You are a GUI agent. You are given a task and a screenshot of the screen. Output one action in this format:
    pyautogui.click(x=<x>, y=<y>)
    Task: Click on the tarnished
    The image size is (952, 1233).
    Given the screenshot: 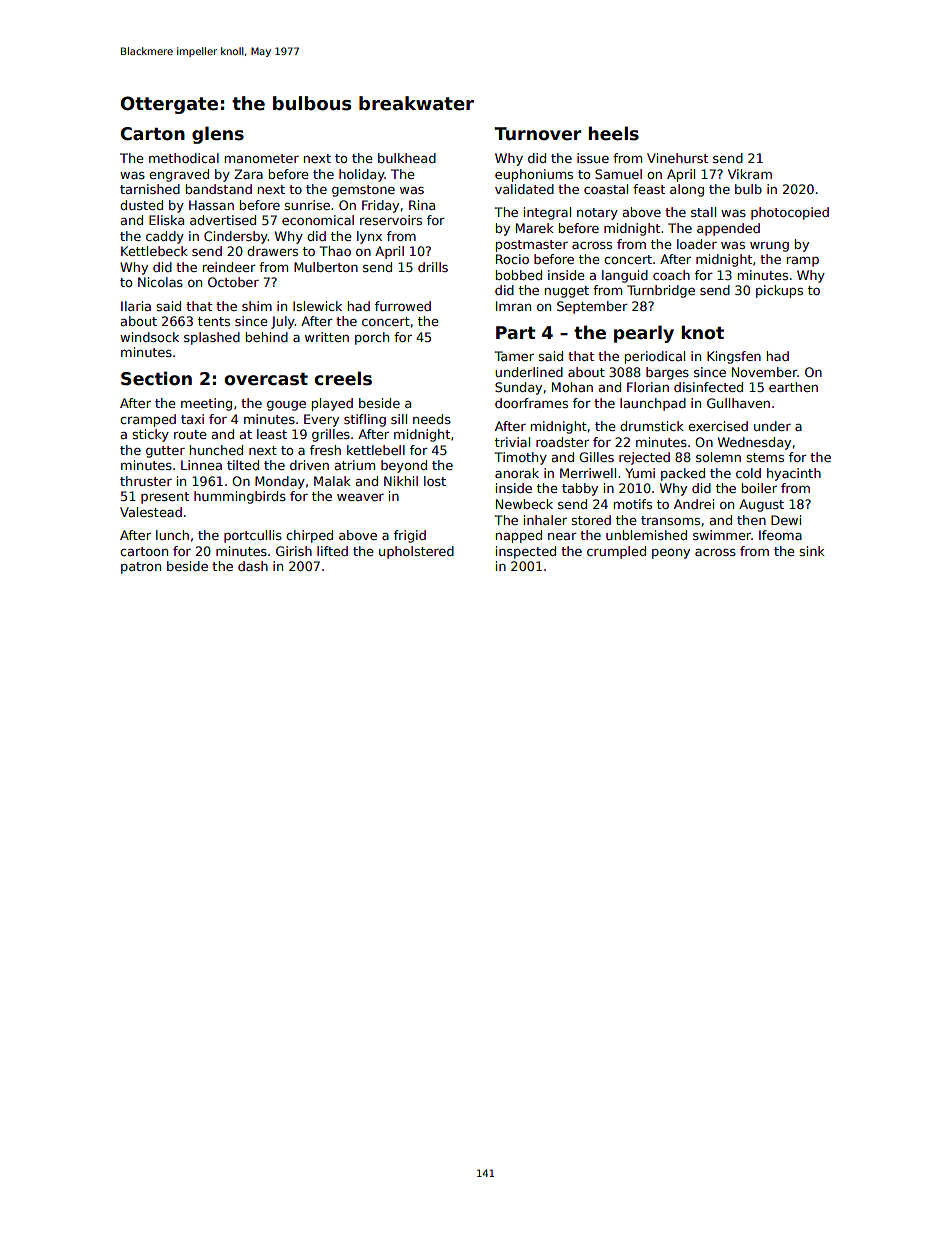 What is the action you would take?
    pyautogui.click(x=150, y=189)
